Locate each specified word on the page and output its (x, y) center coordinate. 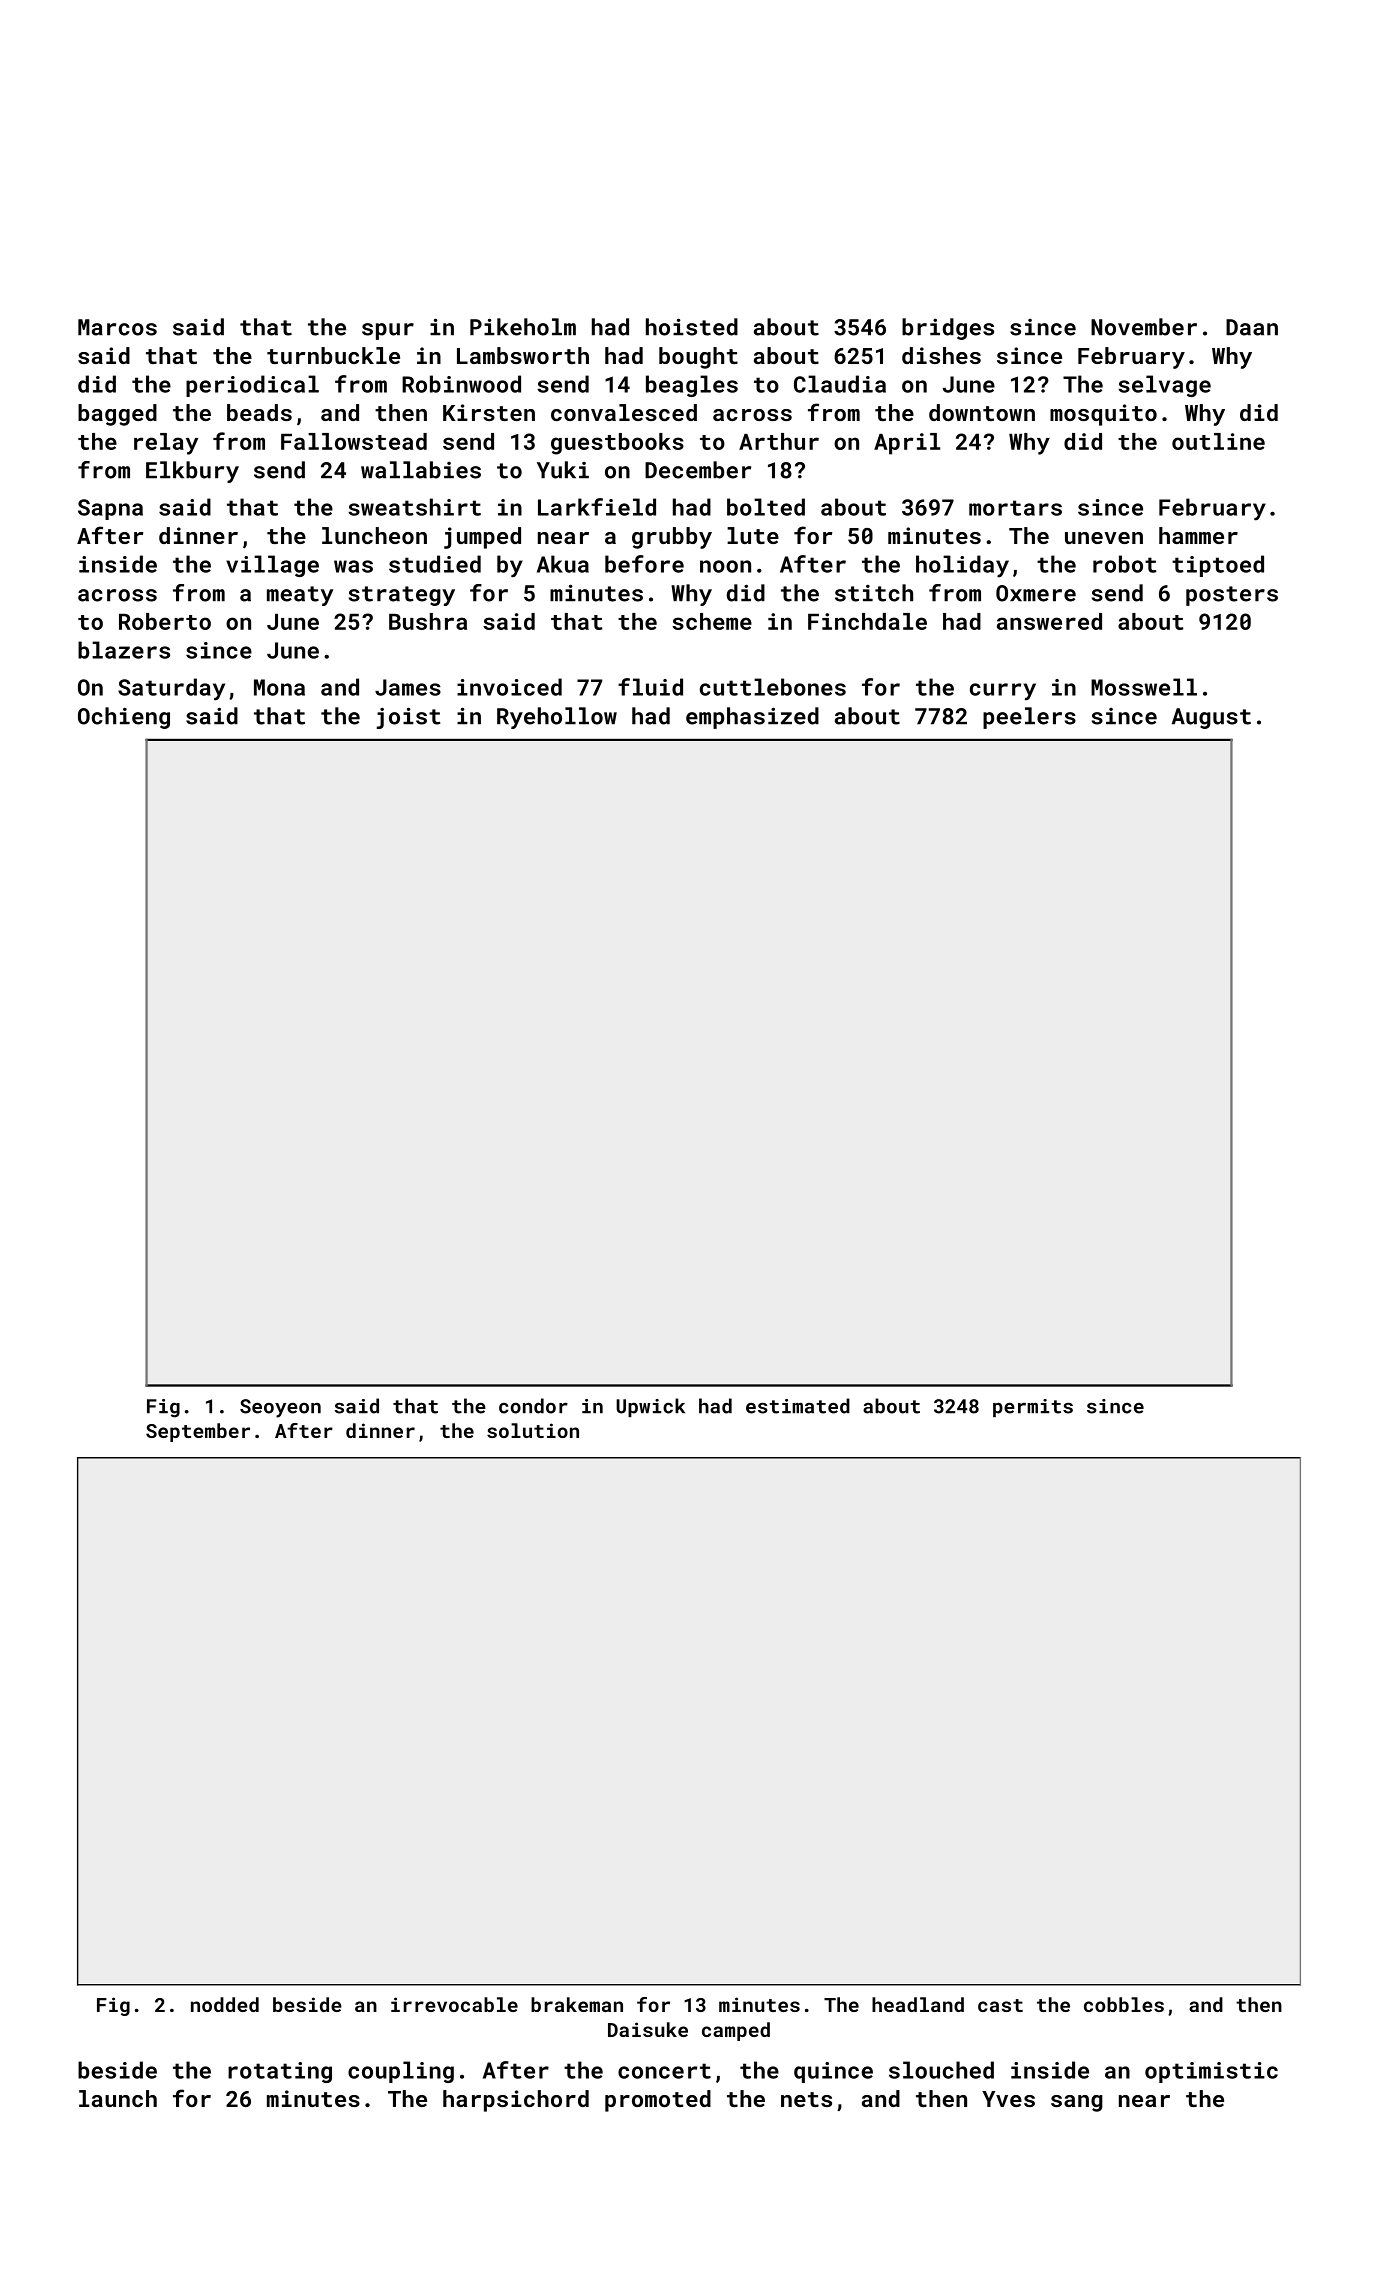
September (198, 1432)
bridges (948, 329)
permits (1033, 1408)
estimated (798, 1406)
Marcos (117, 327)
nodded (225, 2004)
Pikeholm (523, 327)
